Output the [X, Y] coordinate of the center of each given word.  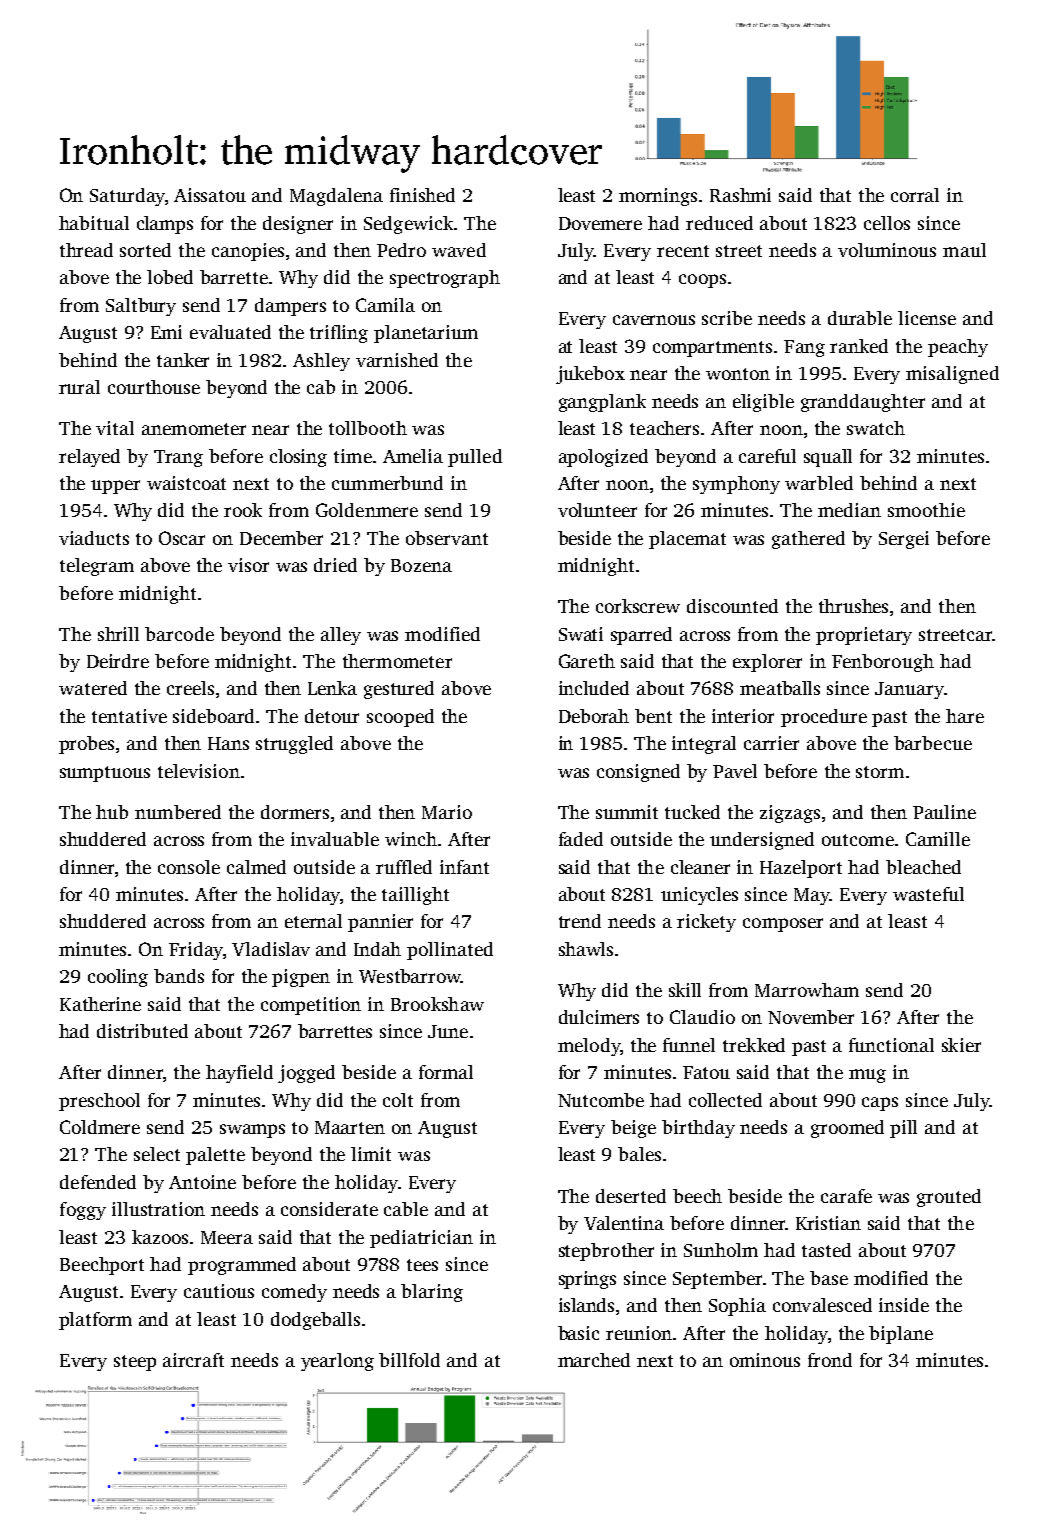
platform [95, 1321]
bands [179, 976]
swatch [876, 428]
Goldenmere [367, 510]
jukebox [590, 375]
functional [891, 1045]
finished [422, 195]
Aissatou [210, 195]
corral [915, 195]
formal [446, 1072]
